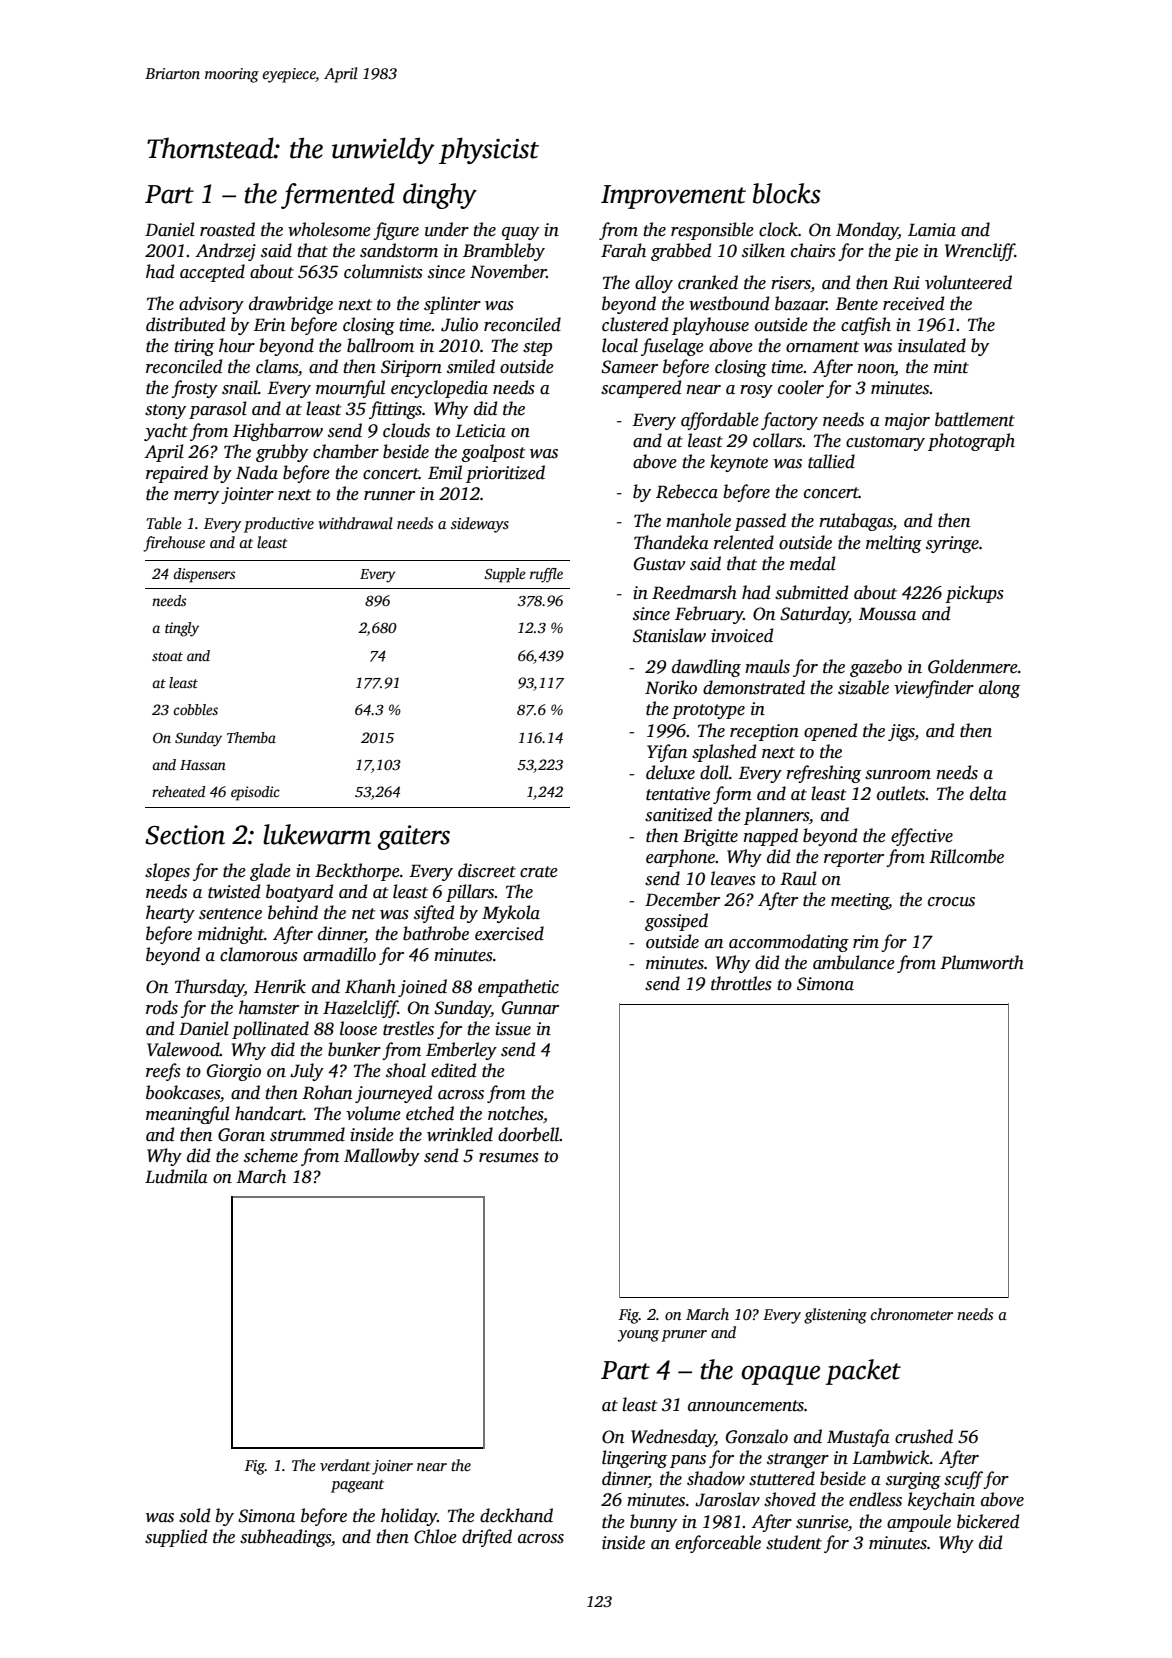 The image size is (1172, 1658). I want to click on exercised, so click(509, 933).
